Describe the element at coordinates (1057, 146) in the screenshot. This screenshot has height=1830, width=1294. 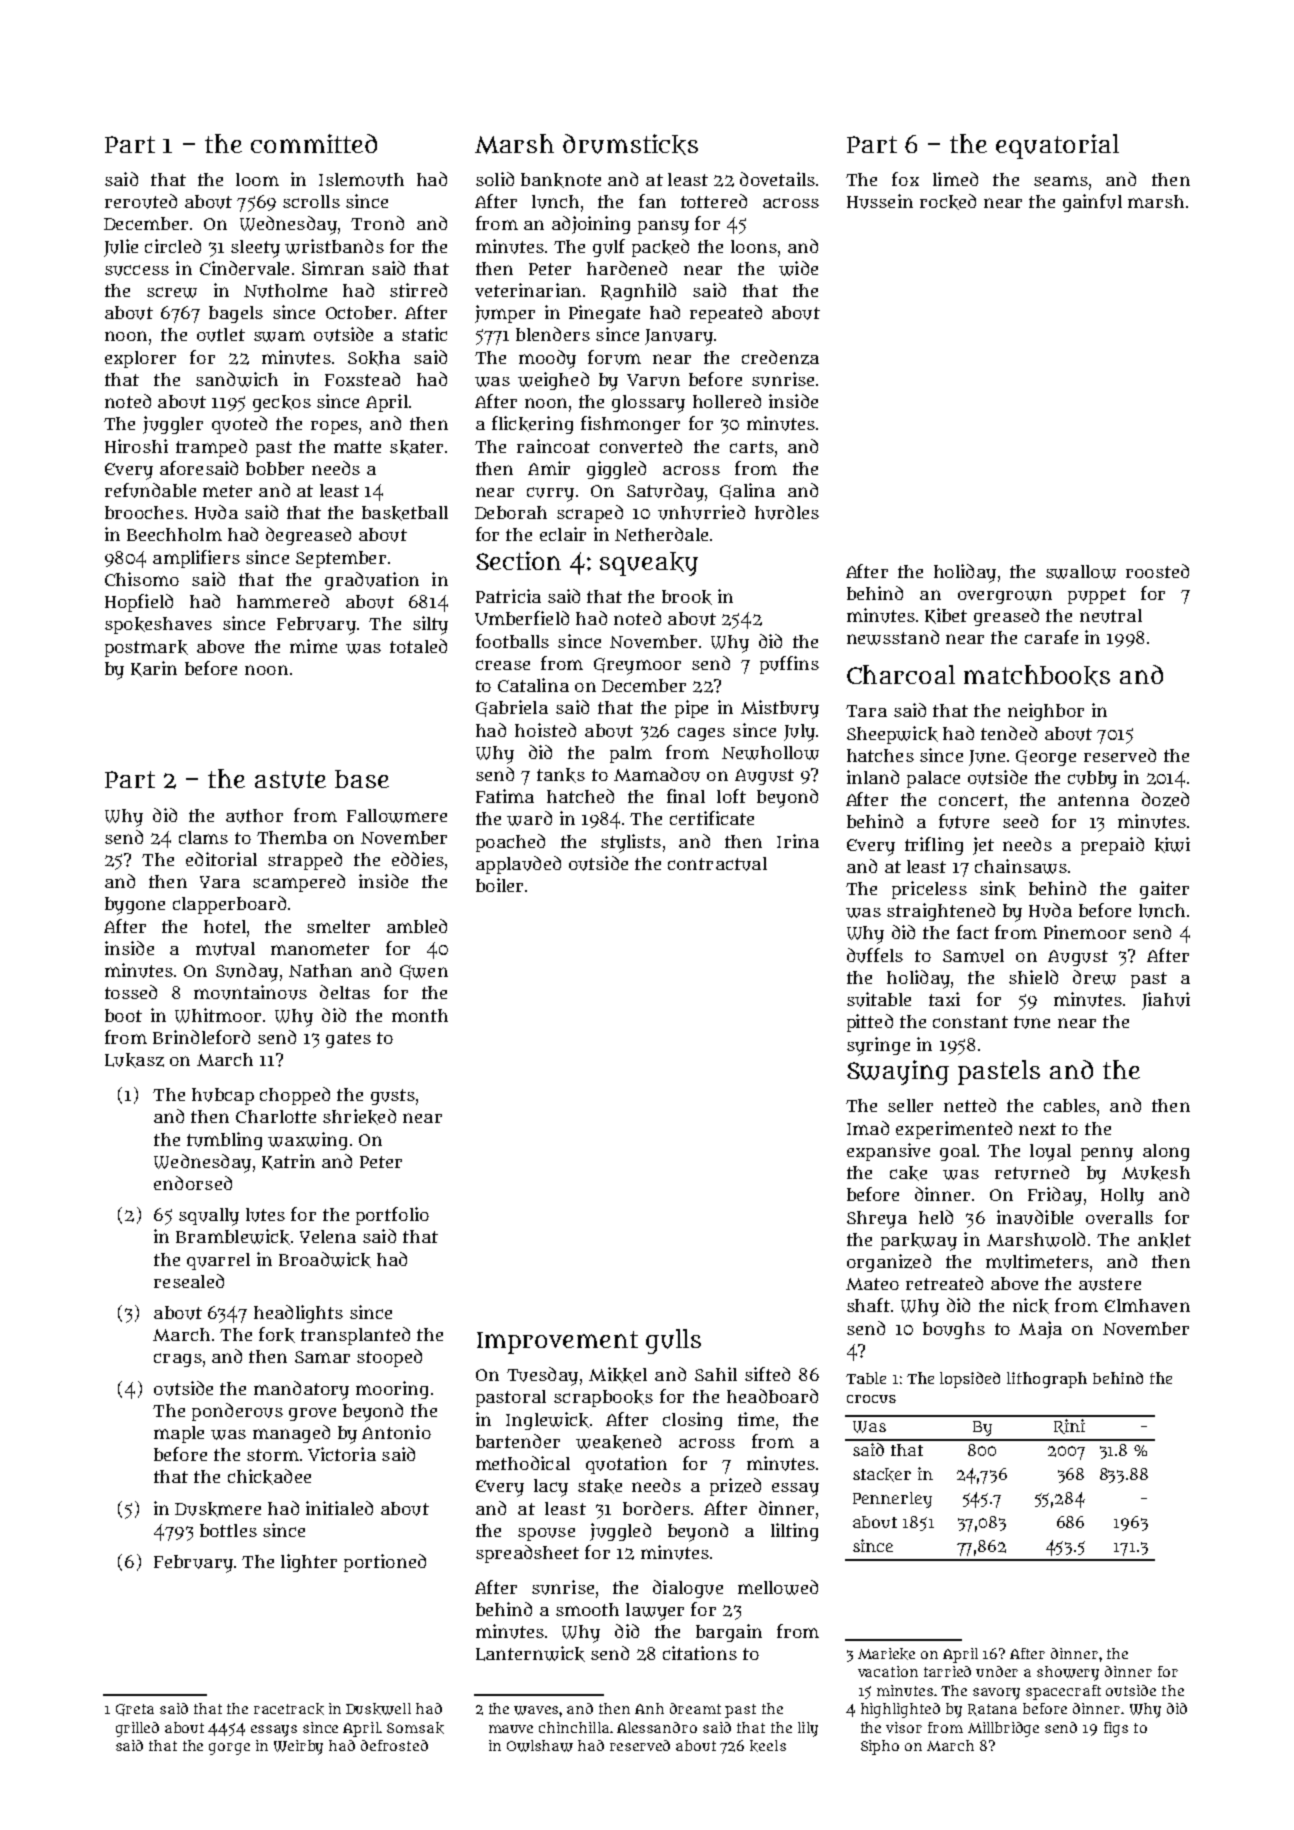
I see `equatorial` at that location.
